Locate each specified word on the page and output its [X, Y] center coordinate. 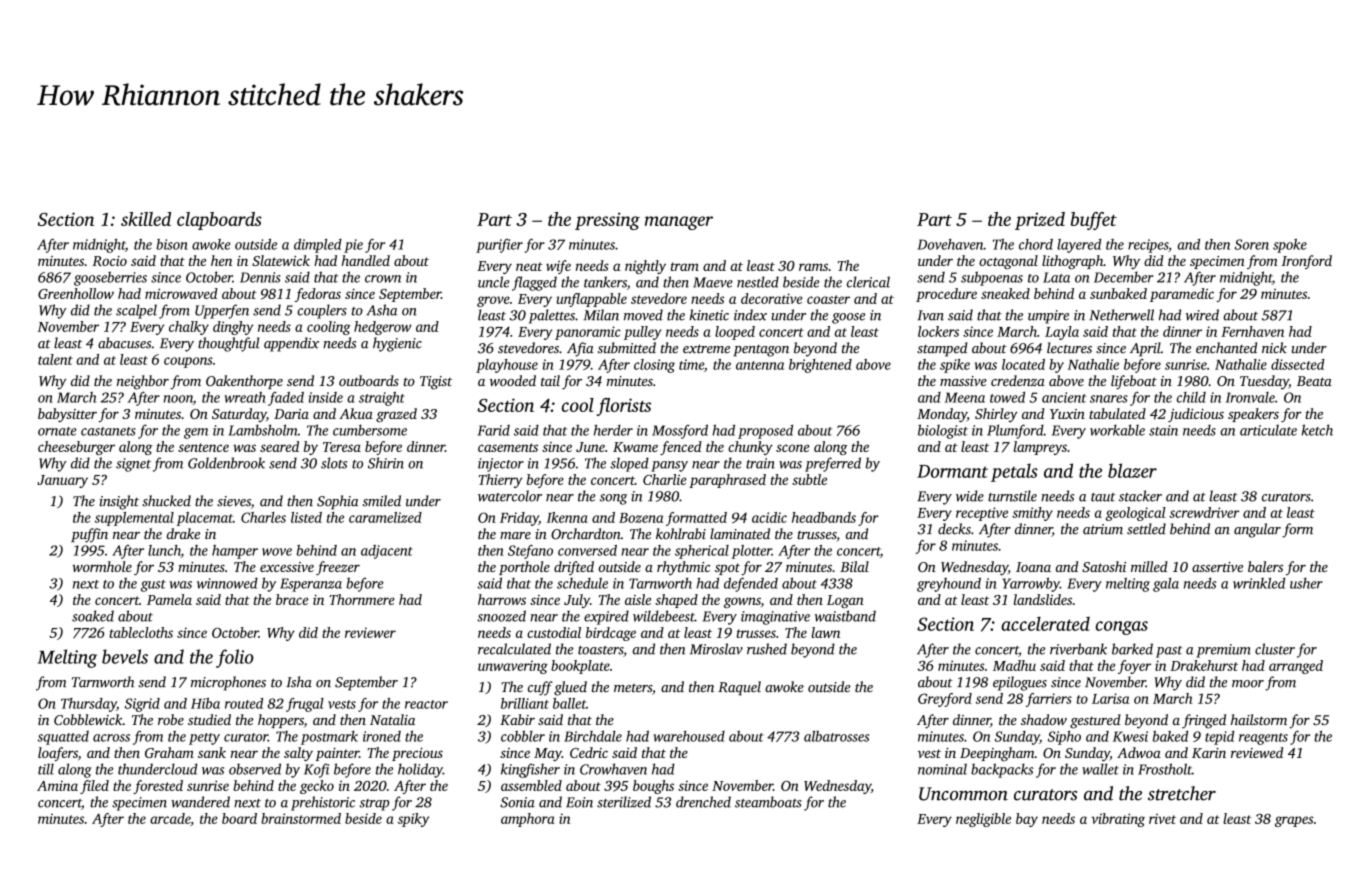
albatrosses [836, 736]
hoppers [281, 721]
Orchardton [586, 534]
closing [654, 366]
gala [1166, 585]
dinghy [233, 328]
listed [306, 517]
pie [353, 246]
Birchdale [593, 736]
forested [158, 787]
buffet [1094, 221]
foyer [1134, 667]
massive [963, 381]
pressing [607, 221]
